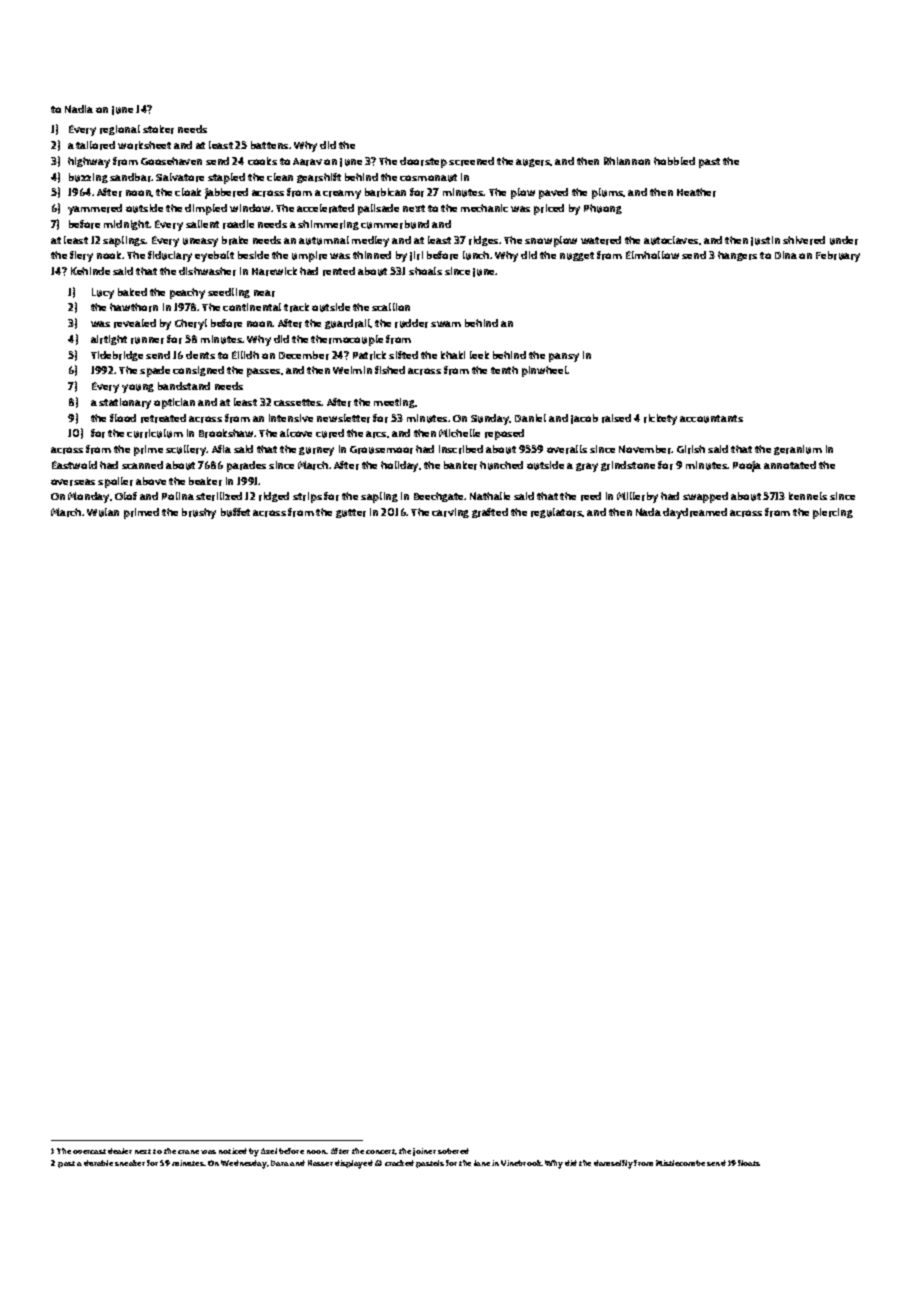 This screenshot has width=924, height=1314. I want to click on geranium, so click(798, 450).
